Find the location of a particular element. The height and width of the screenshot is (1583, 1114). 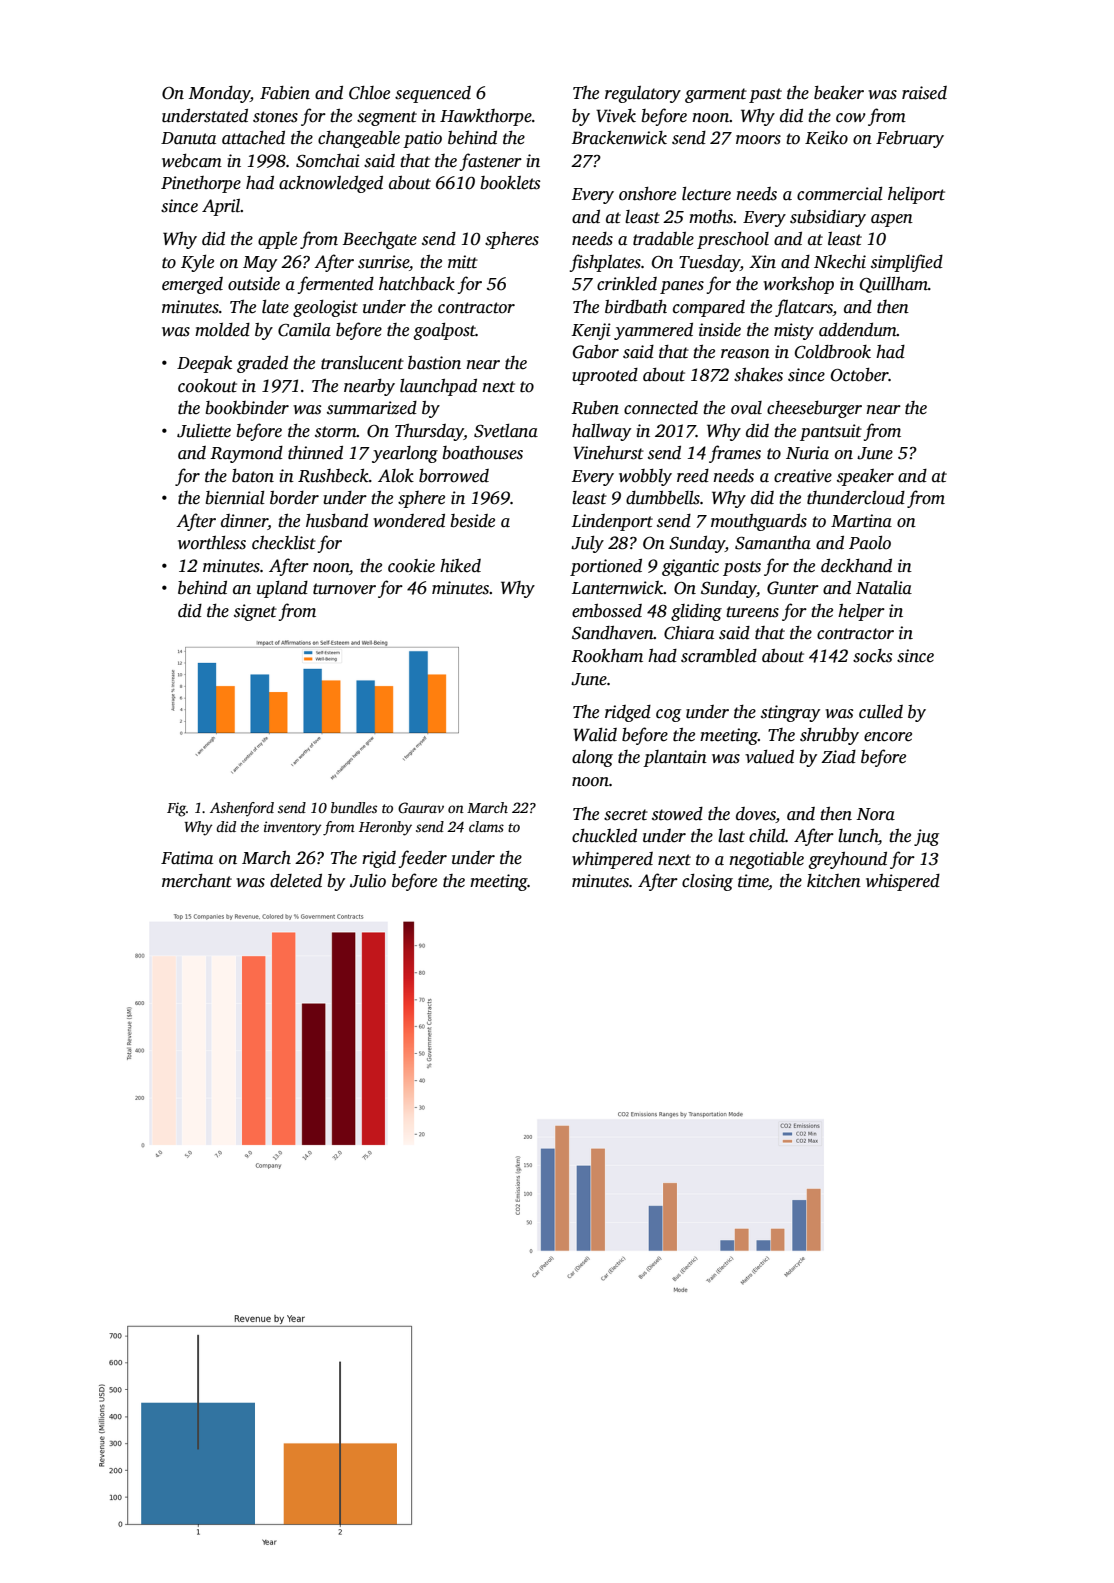

jug is located at coordinates (926, 837).
